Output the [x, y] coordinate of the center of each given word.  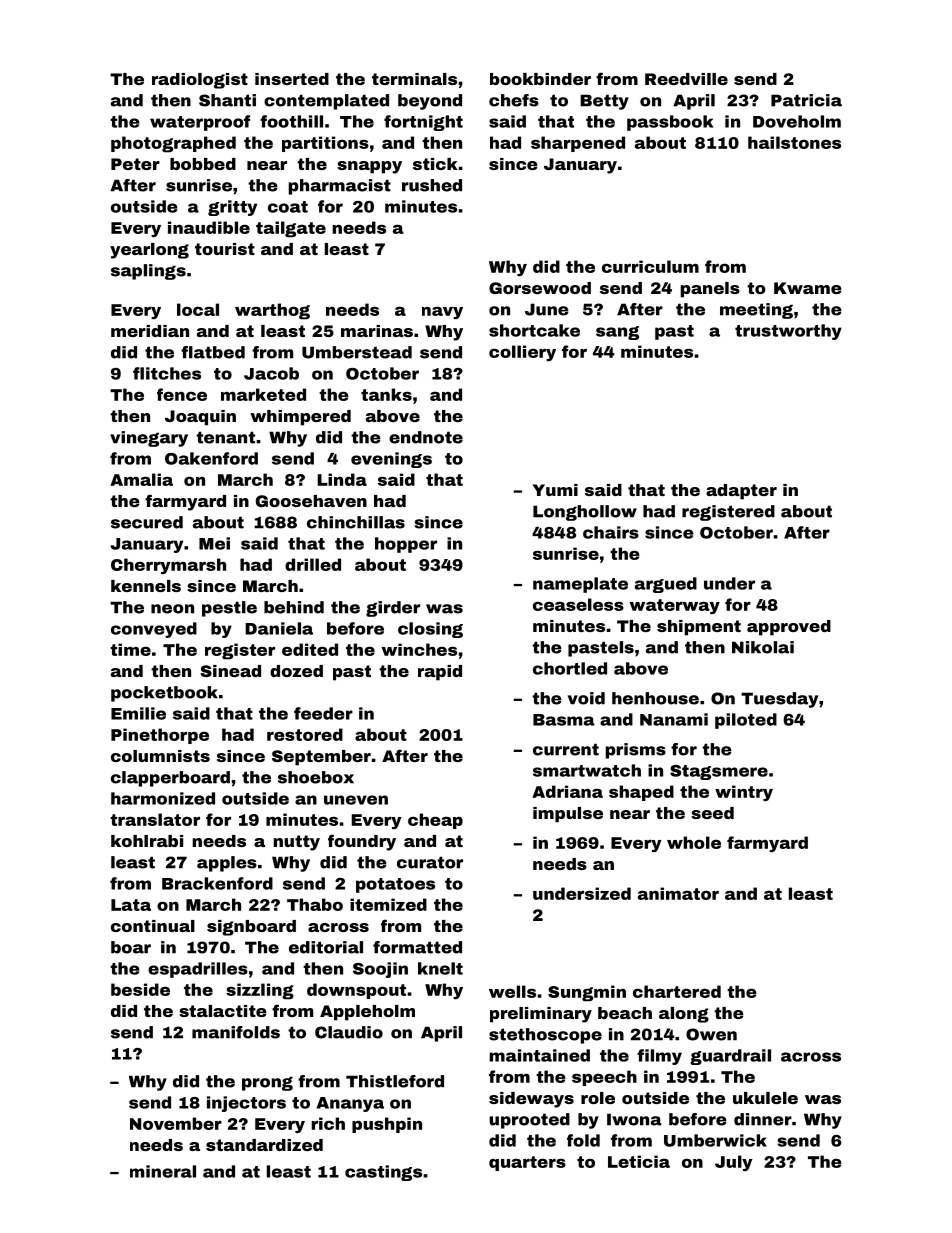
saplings [148, 272]
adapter [741, 492]
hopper [406, 545]
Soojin [380, 970]
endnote [426, 437]
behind [294, 607]
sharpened [578, 144]
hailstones [794, 142]
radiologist [200, 81]
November [176, 1123]
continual [153, 926]
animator [678, 893]
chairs [611, 532]
